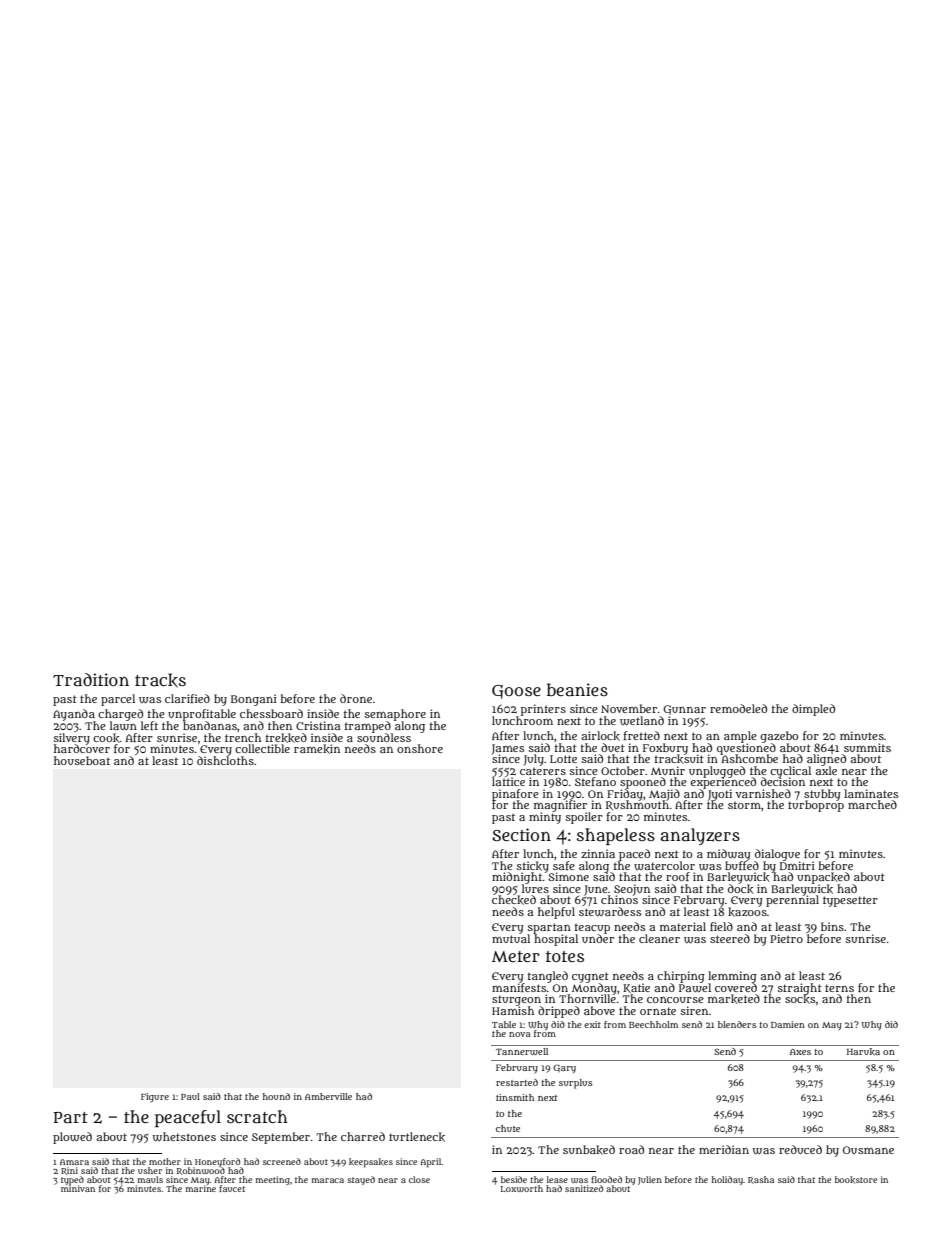  What do you see at coordinates (91, 679) in the screenshot?
I see `Tradition` at bounding box center [91, 679].
